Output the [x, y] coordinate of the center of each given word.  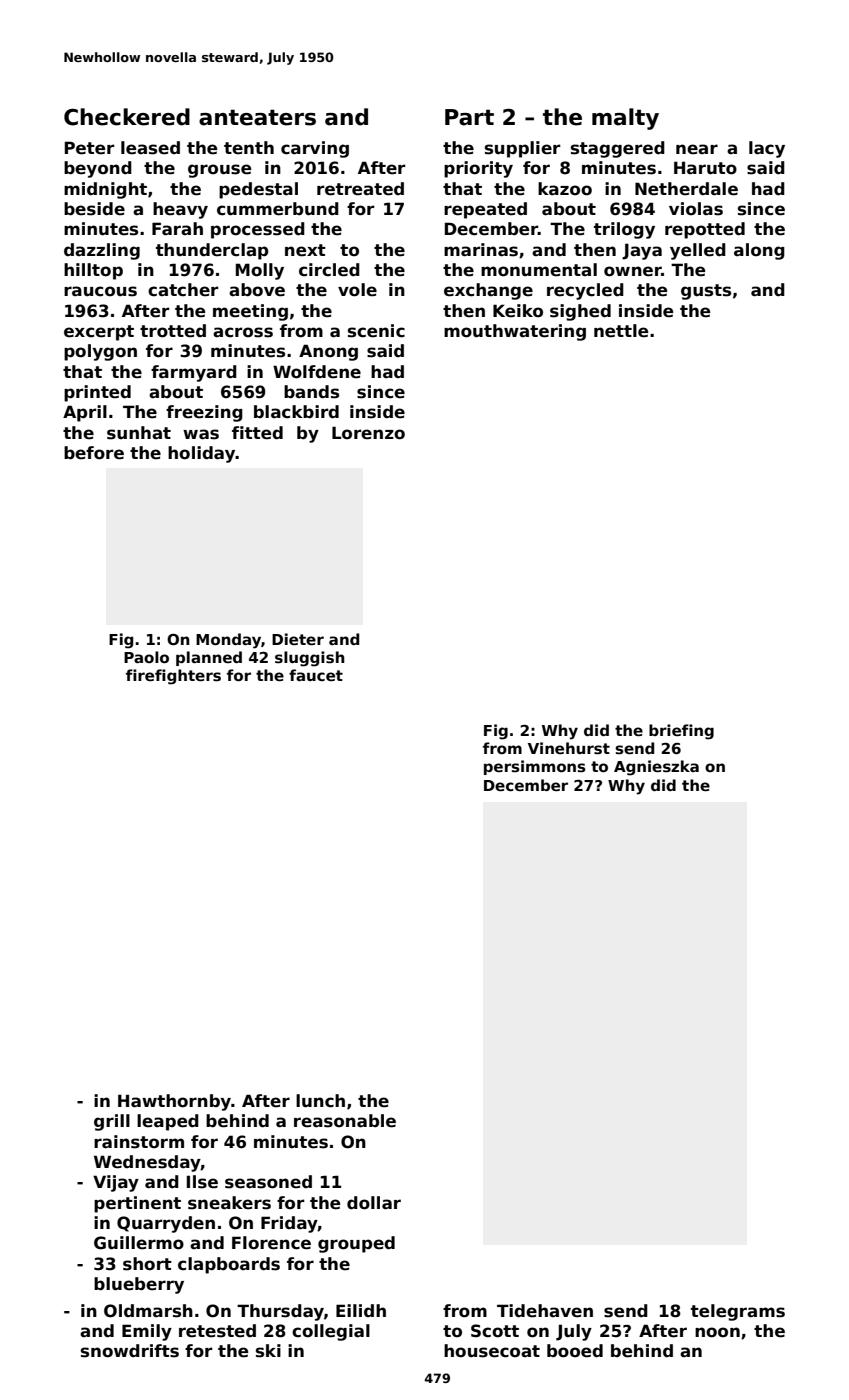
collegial [331, 1332]
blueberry [139, 1285]
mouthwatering [515, 332]
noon [717, 1332]
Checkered [127, 117]
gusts [706, 292]
